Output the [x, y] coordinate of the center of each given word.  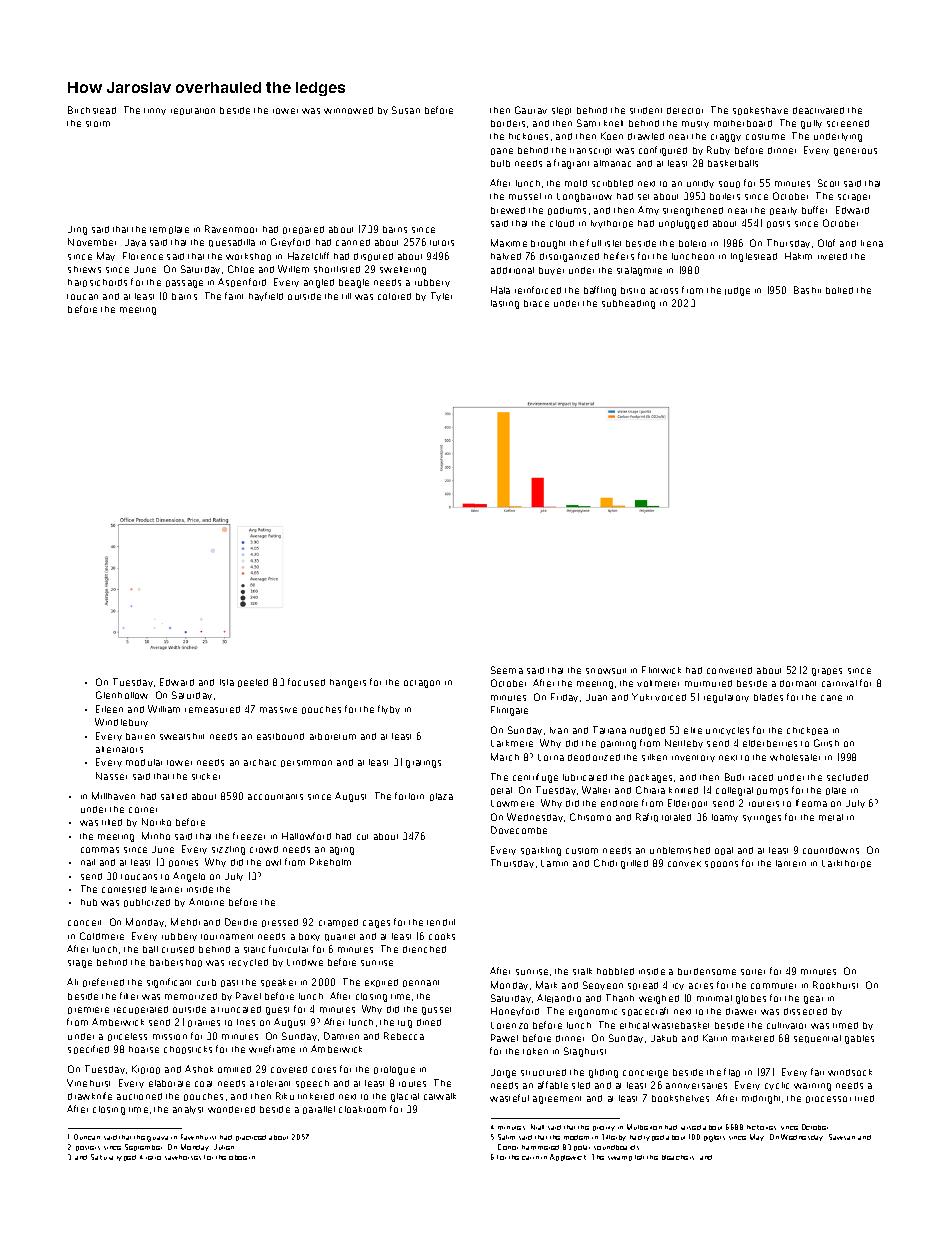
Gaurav [531, 110]
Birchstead [92, 110]
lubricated [585, 777]
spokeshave [760, 111]
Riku [285, 1096]
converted [729, 670]
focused [306, 682]
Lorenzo [509, 1025]
